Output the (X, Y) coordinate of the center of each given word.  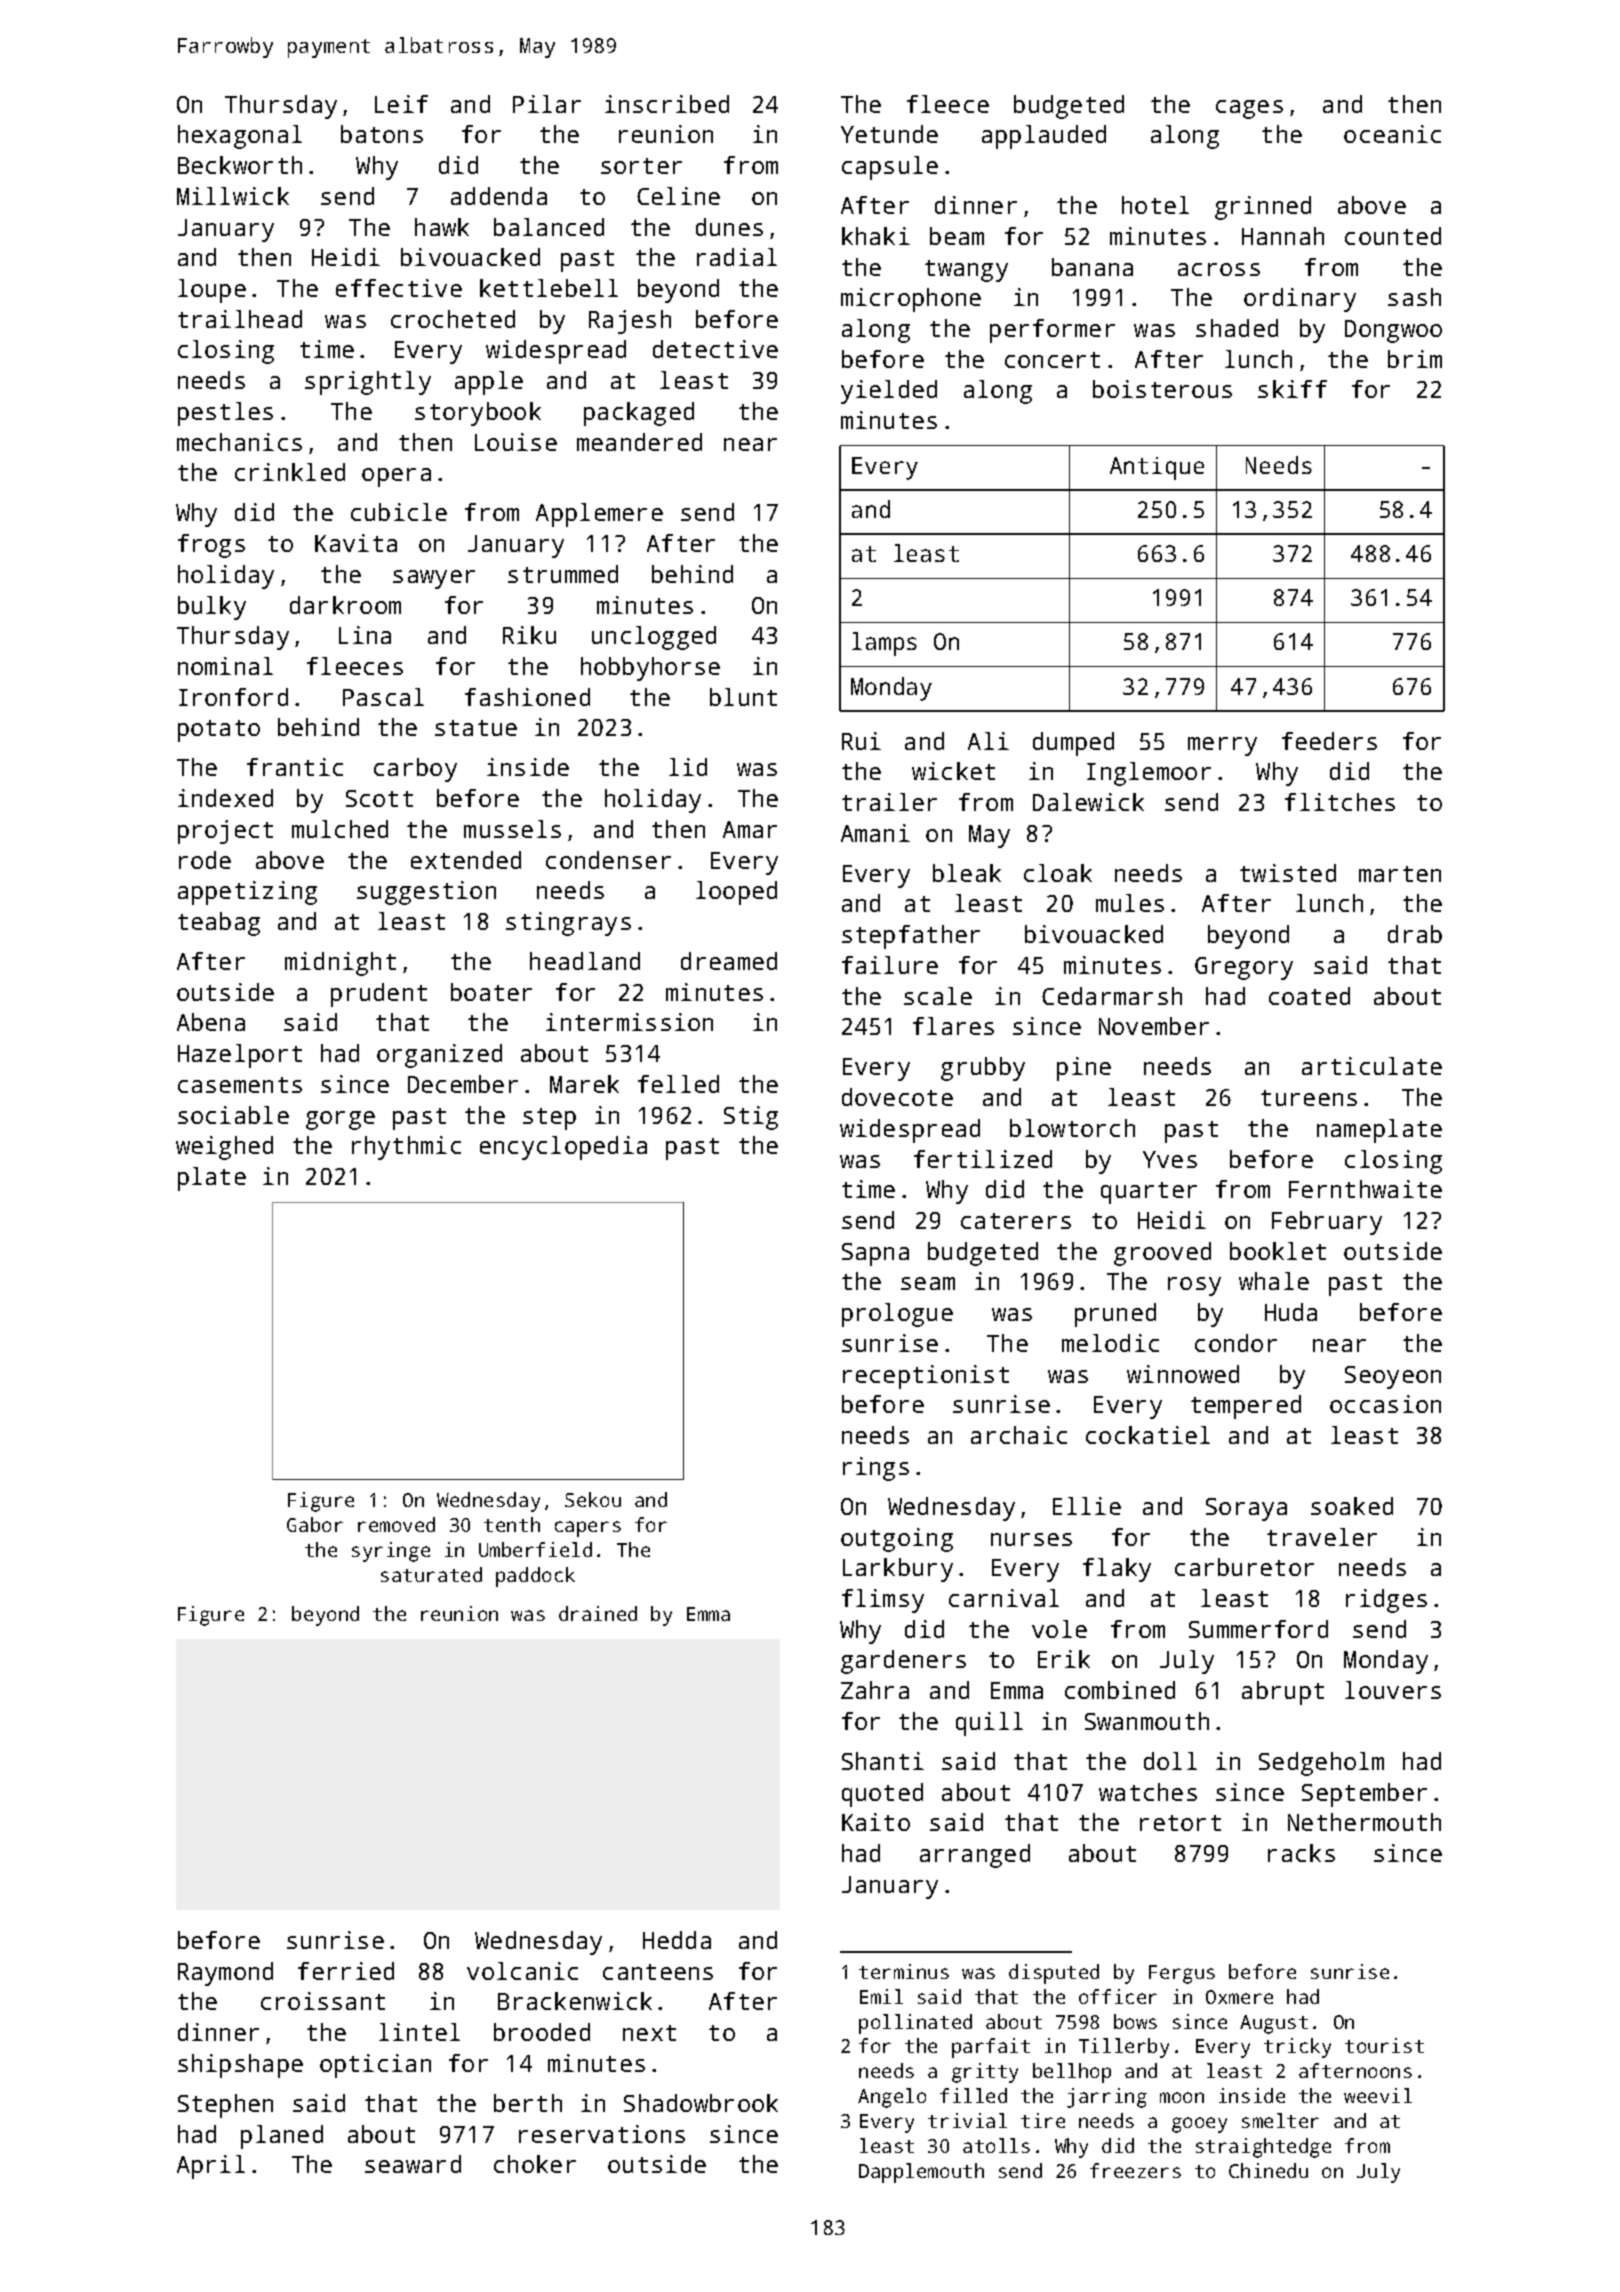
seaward (413, 2164)
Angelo (892, 2098)
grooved (1162, 1254)
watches (1148, 1792)
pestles (225, 414)
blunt (743, 697)
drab (1415, 934)
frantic (295, 767)
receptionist (926, 1377)
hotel (1155, 205)
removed (396, 1524)
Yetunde (889, 134)
